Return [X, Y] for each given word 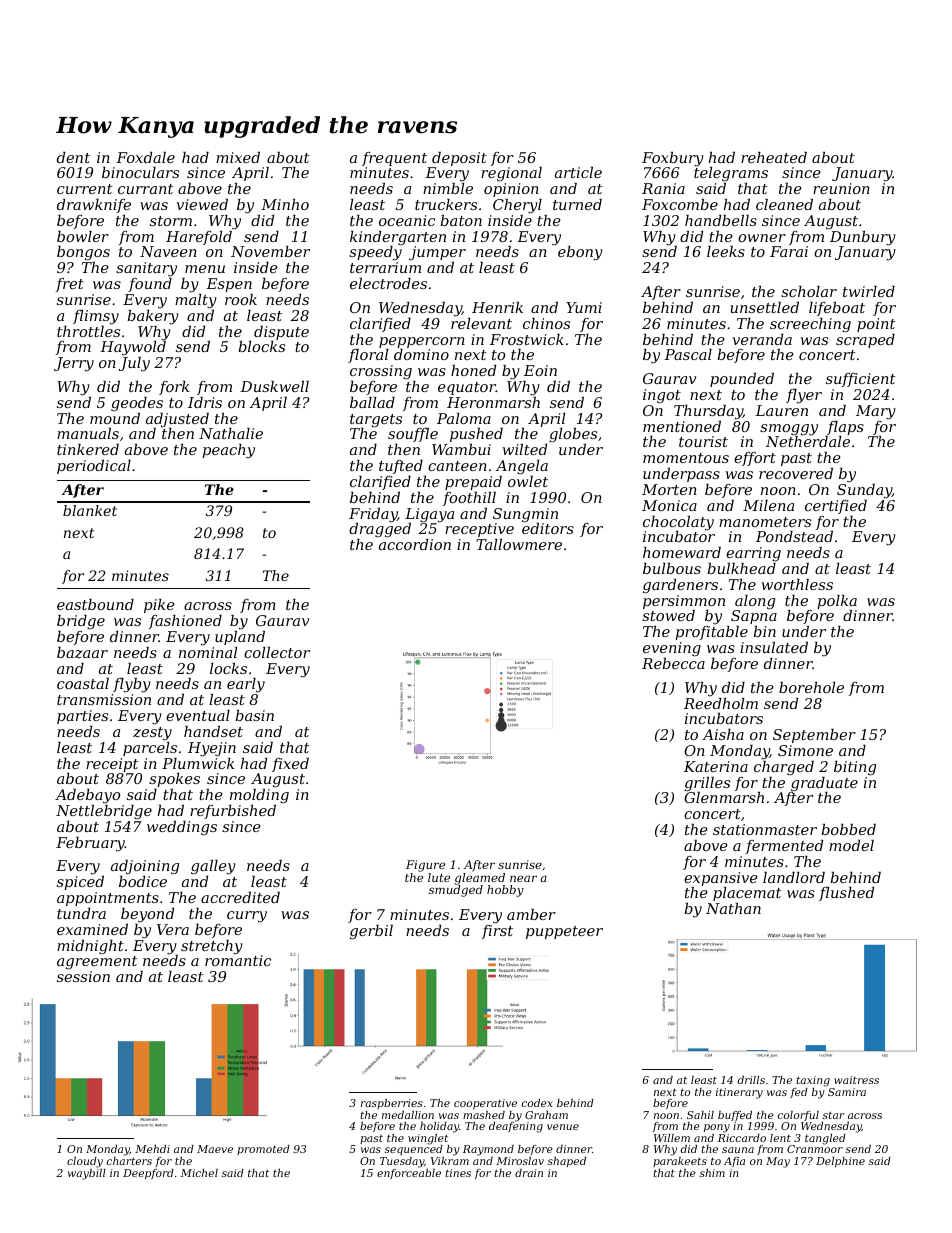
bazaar [82, 653]
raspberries [391, 1104]
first [497, 932]
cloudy [85, 1162]
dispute [281, 333]
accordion [415, 544]
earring [753, 554]
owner [762, 238]
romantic [238, 960]
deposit [459, 159]
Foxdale [145, 157]
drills [751, 1080]
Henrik [497, 307]
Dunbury [863, 238]
